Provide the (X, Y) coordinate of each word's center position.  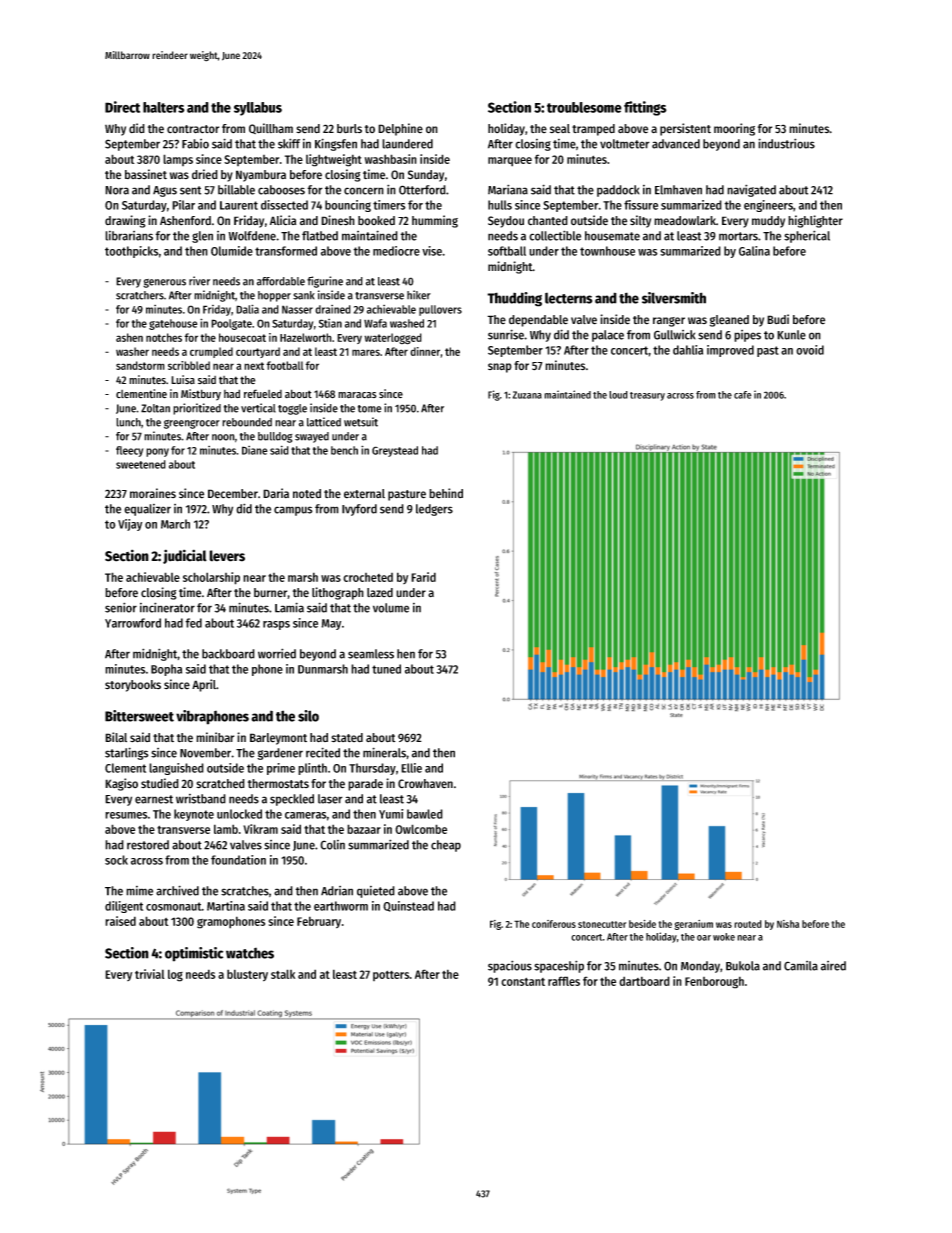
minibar (215, 737)
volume (391, 608)
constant (523, 981)
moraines (153, 493)
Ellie (411, 768)
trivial (150, 974)
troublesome (584, 107)
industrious (786, 143)
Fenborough (714, 982)
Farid (423, 577)
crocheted (368, 577)
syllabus (258, 109)
